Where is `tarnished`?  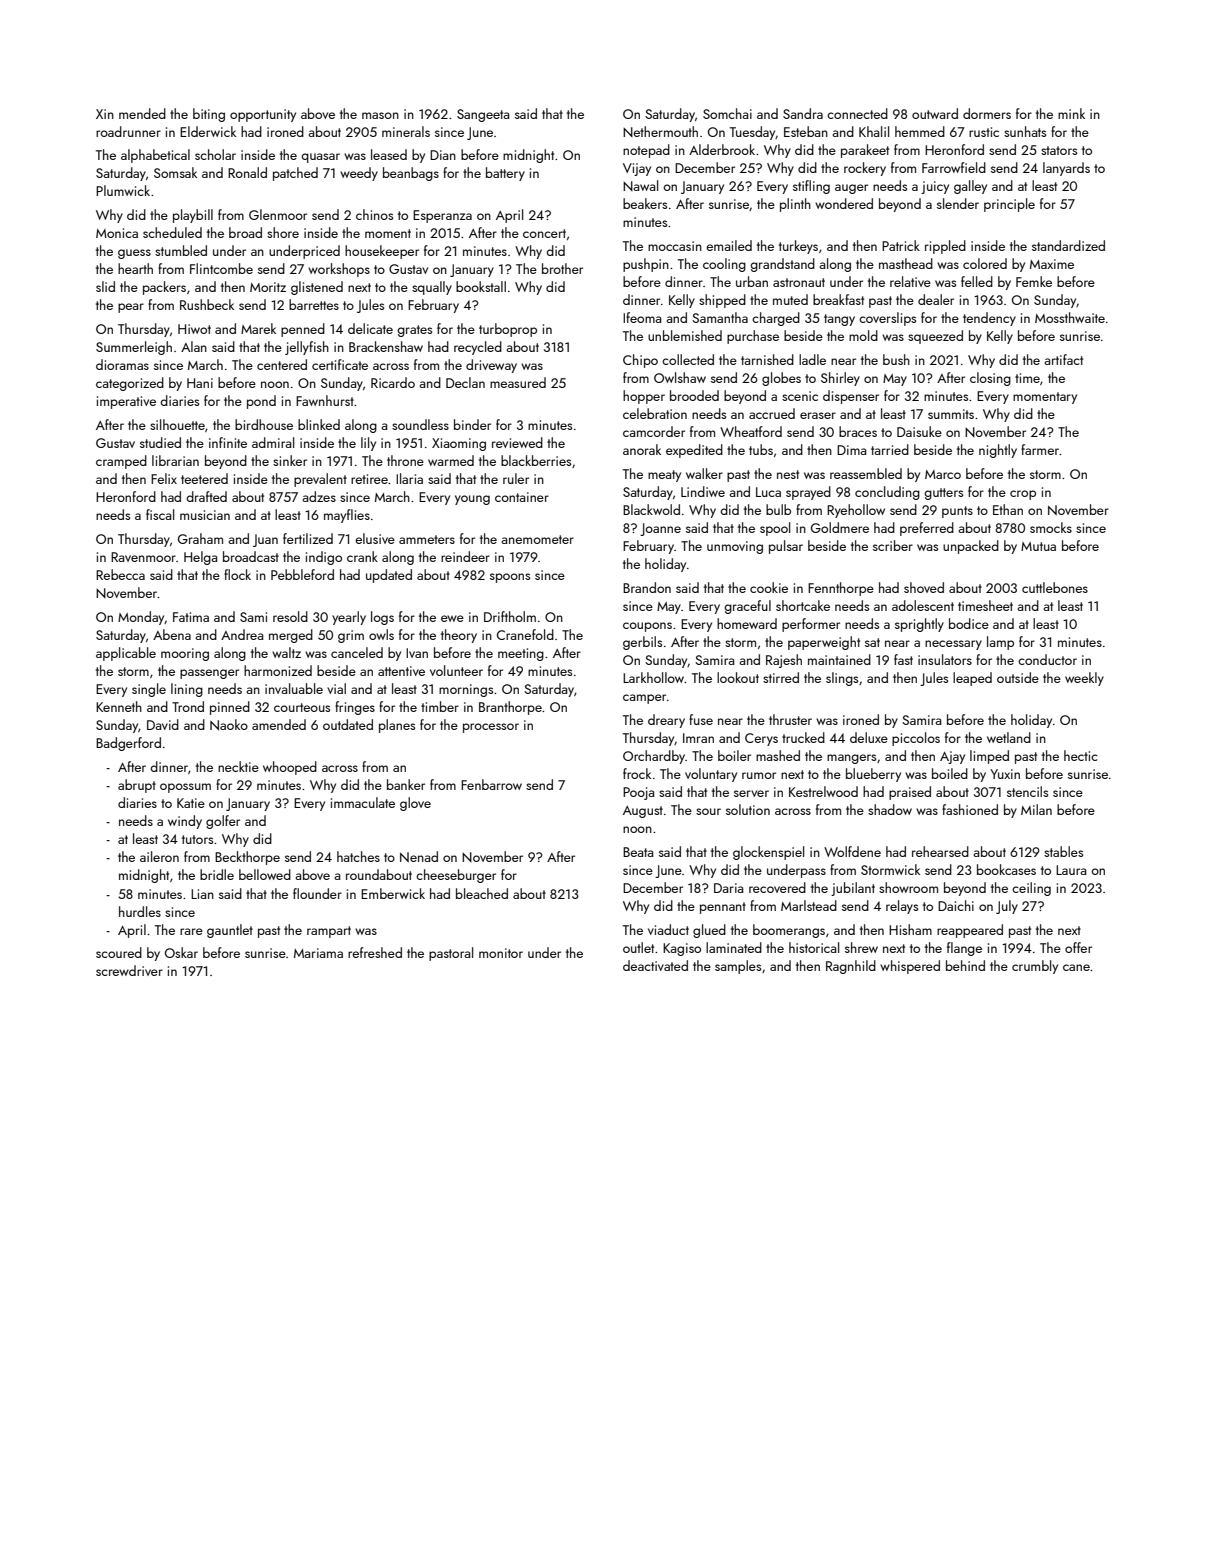
tarnished is located at coordinates (767, 359).
